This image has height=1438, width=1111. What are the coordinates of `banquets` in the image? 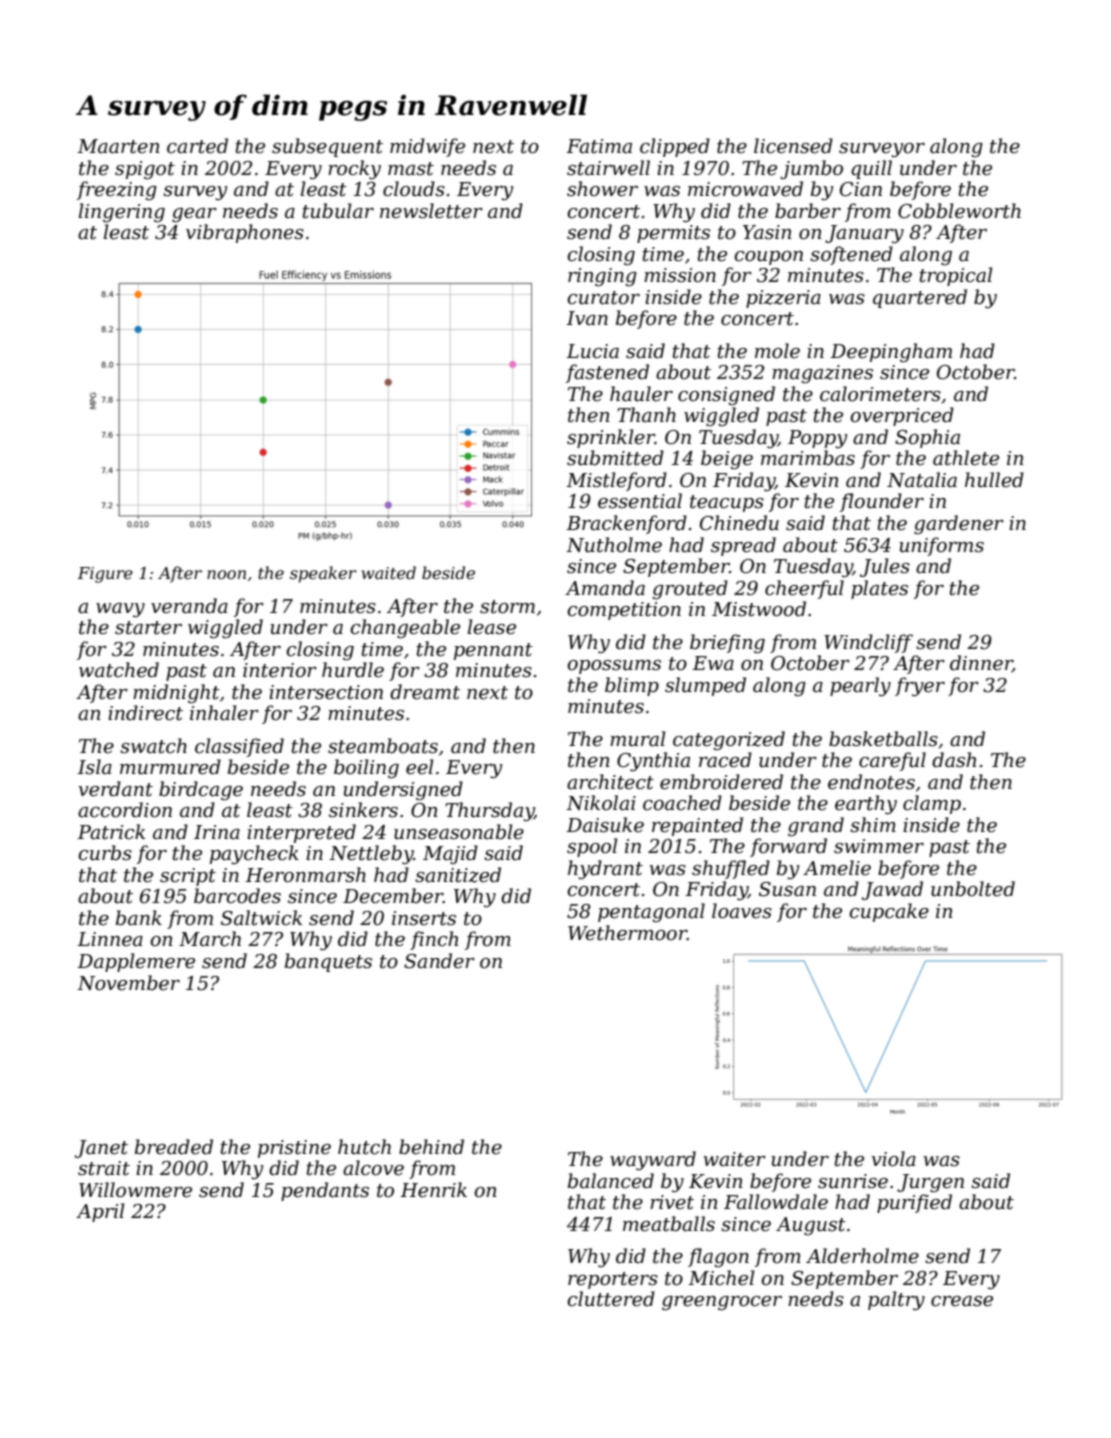 It's located at (328, 962).
